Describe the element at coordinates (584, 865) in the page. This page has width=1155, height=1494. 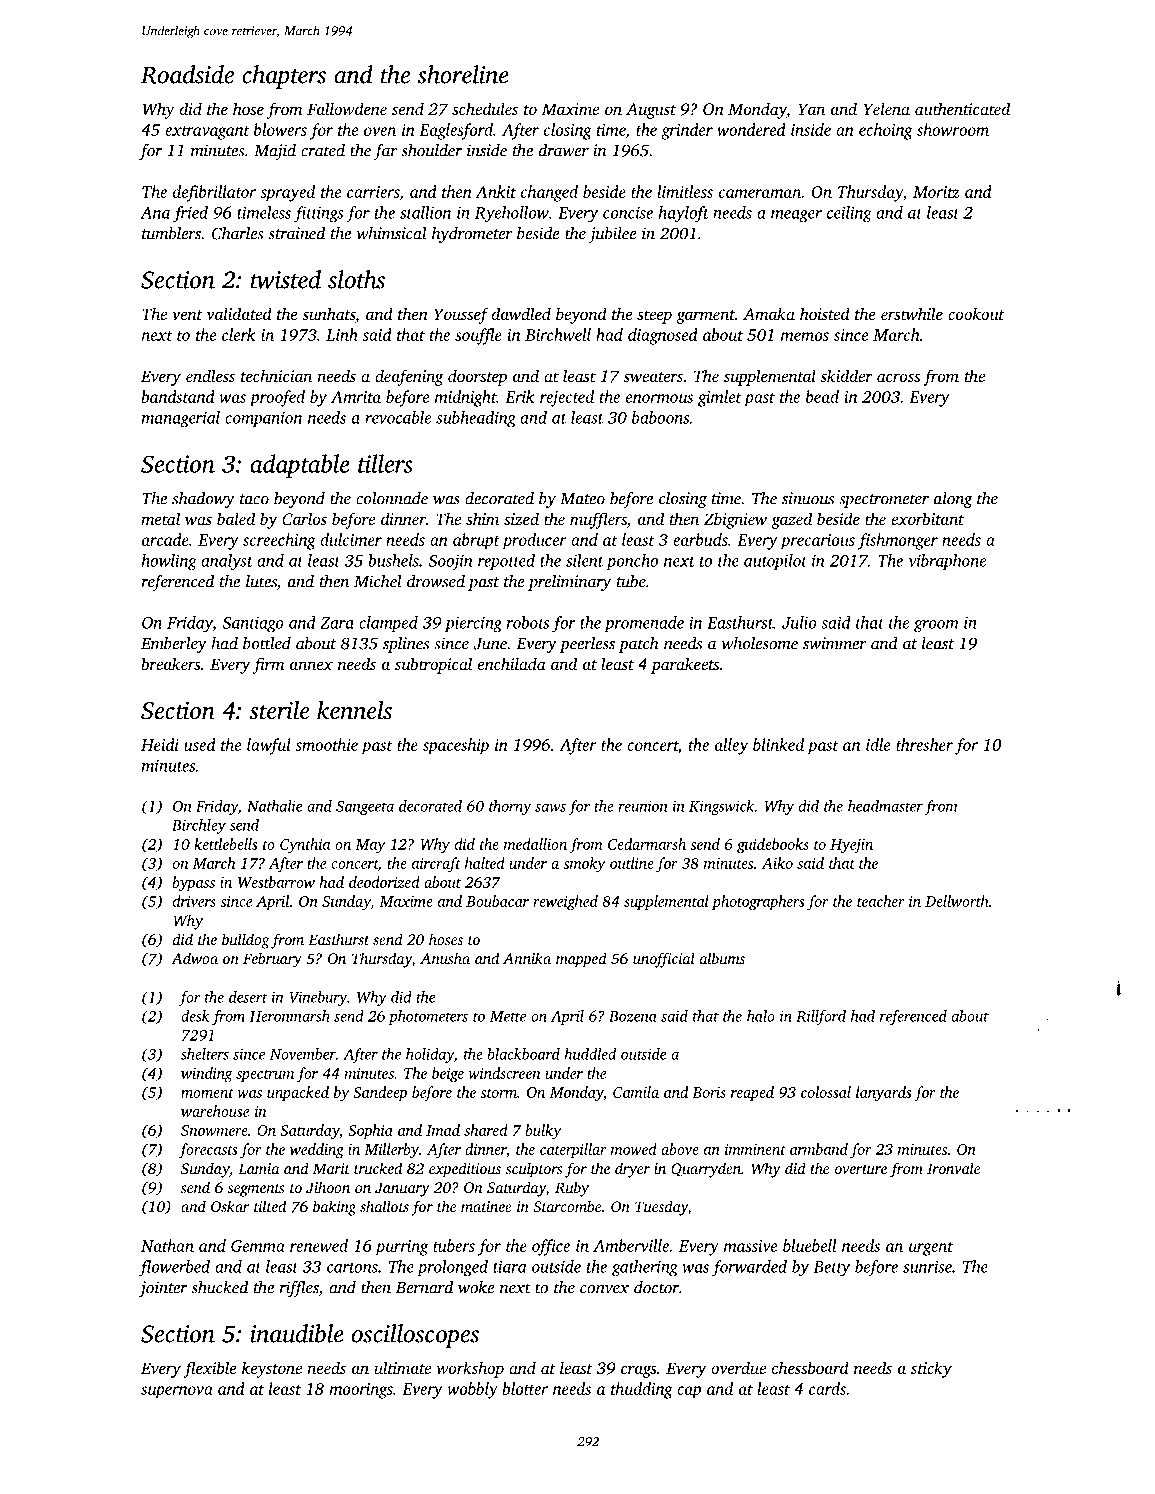
I see `smoky` at that location.
